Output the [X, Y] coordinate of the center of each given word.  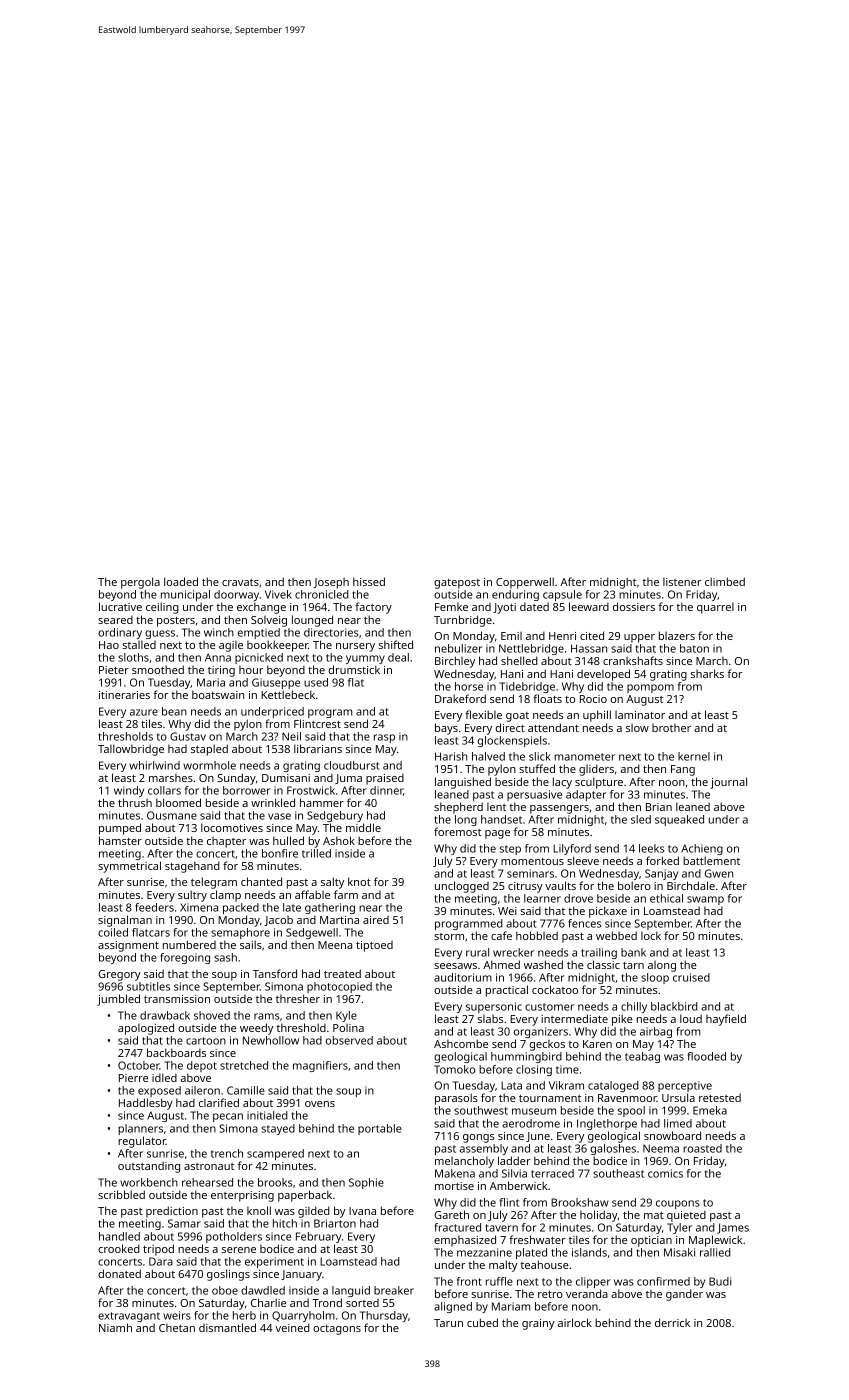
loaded [181, 581]
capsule [562, 595]
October [139, 1065]
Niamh [115, 1327]
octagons [337, 1330]
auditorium [463, 977]
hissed [369, 581]
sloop [655, 978]
